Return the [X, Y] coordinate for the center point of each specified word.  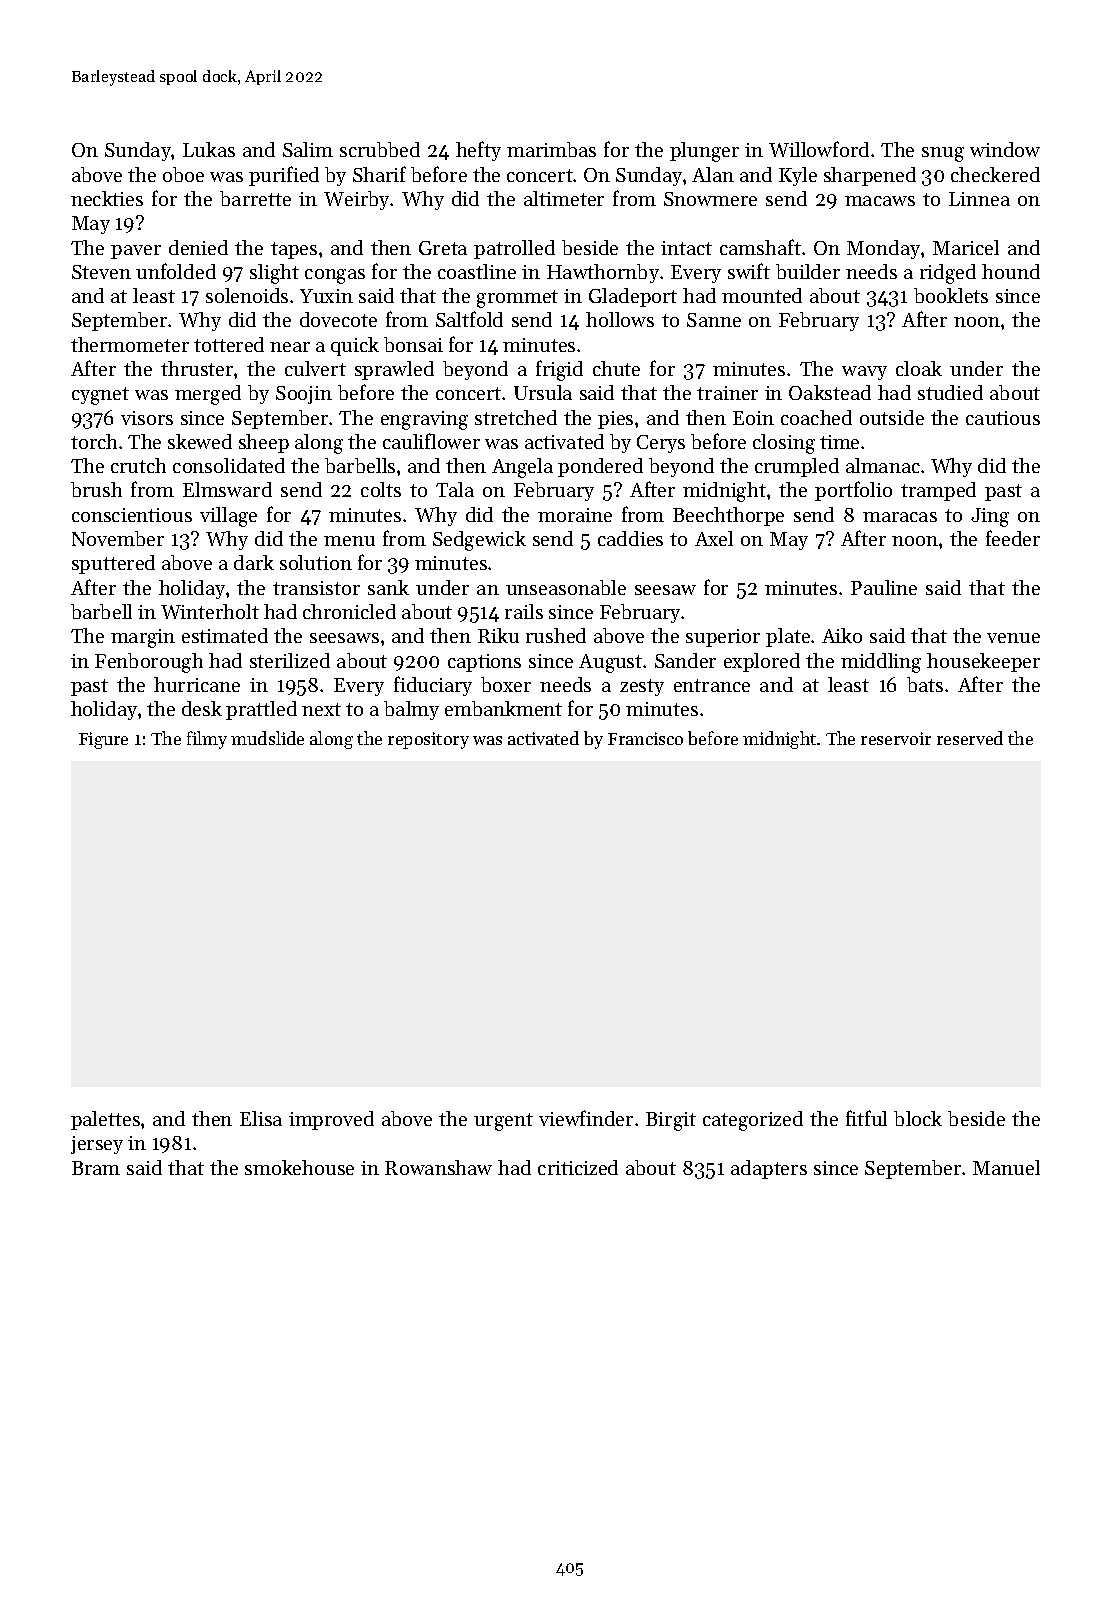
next [321, 709]
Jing [990, 517]
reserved [970, 738]
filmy [207, 740]
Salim [308, 149]
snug [943, 154]
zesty [642, 687]
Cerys [661, 444]
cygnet [100, 396]
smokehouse [299, 1167]
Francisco [645, 738]
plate [788, 637]
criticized [578, 1167]
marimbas [551, 149]
